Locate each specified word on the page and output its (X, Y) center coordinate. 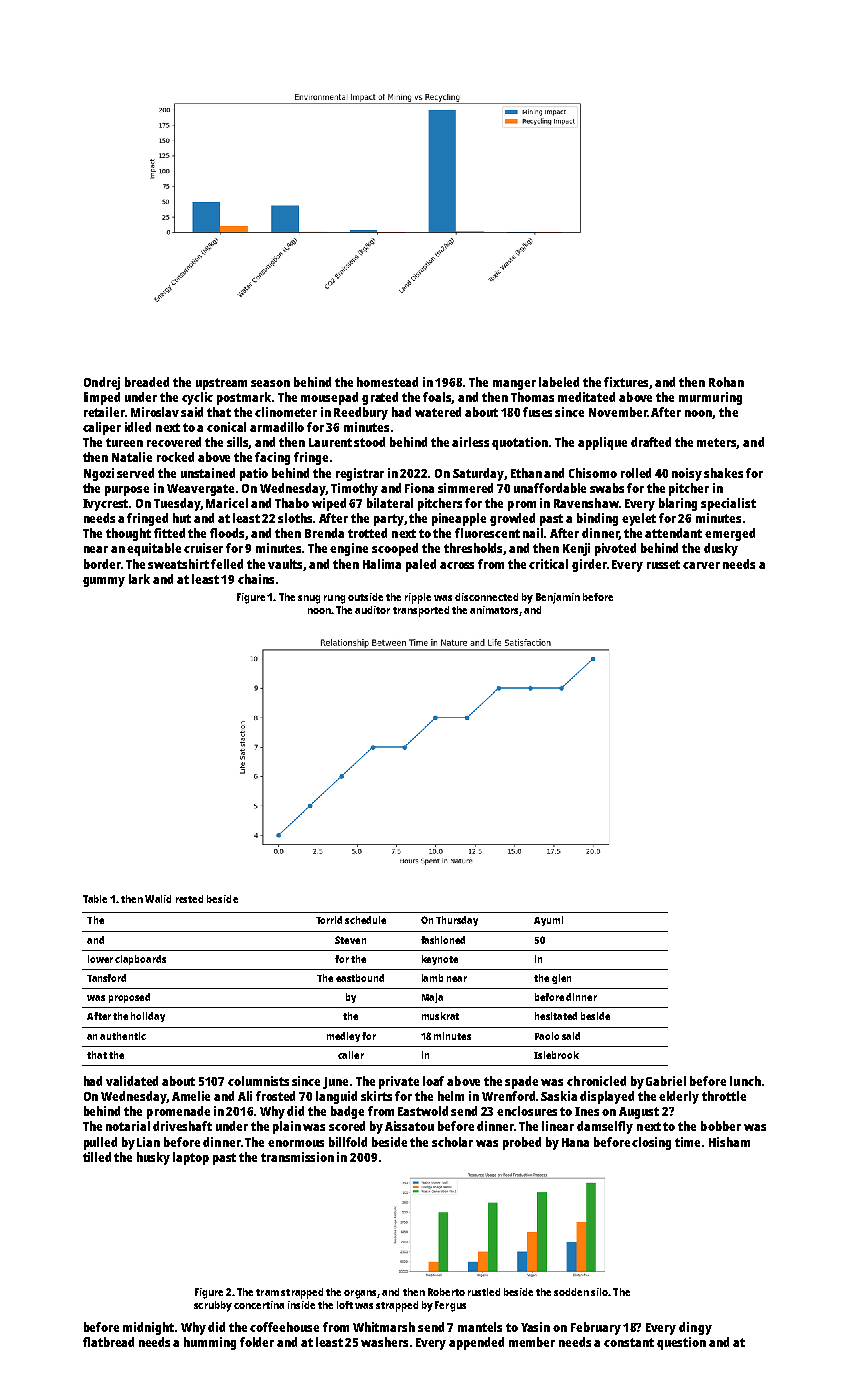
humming (210, 1343)
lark (139, 579)
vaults (286, 565)
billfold (348, 1142)
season (270, 383)
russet (663, 564)
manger (514, 385)
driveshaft (182, 1126)
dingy (695, 1328)
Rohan (726, 382)
